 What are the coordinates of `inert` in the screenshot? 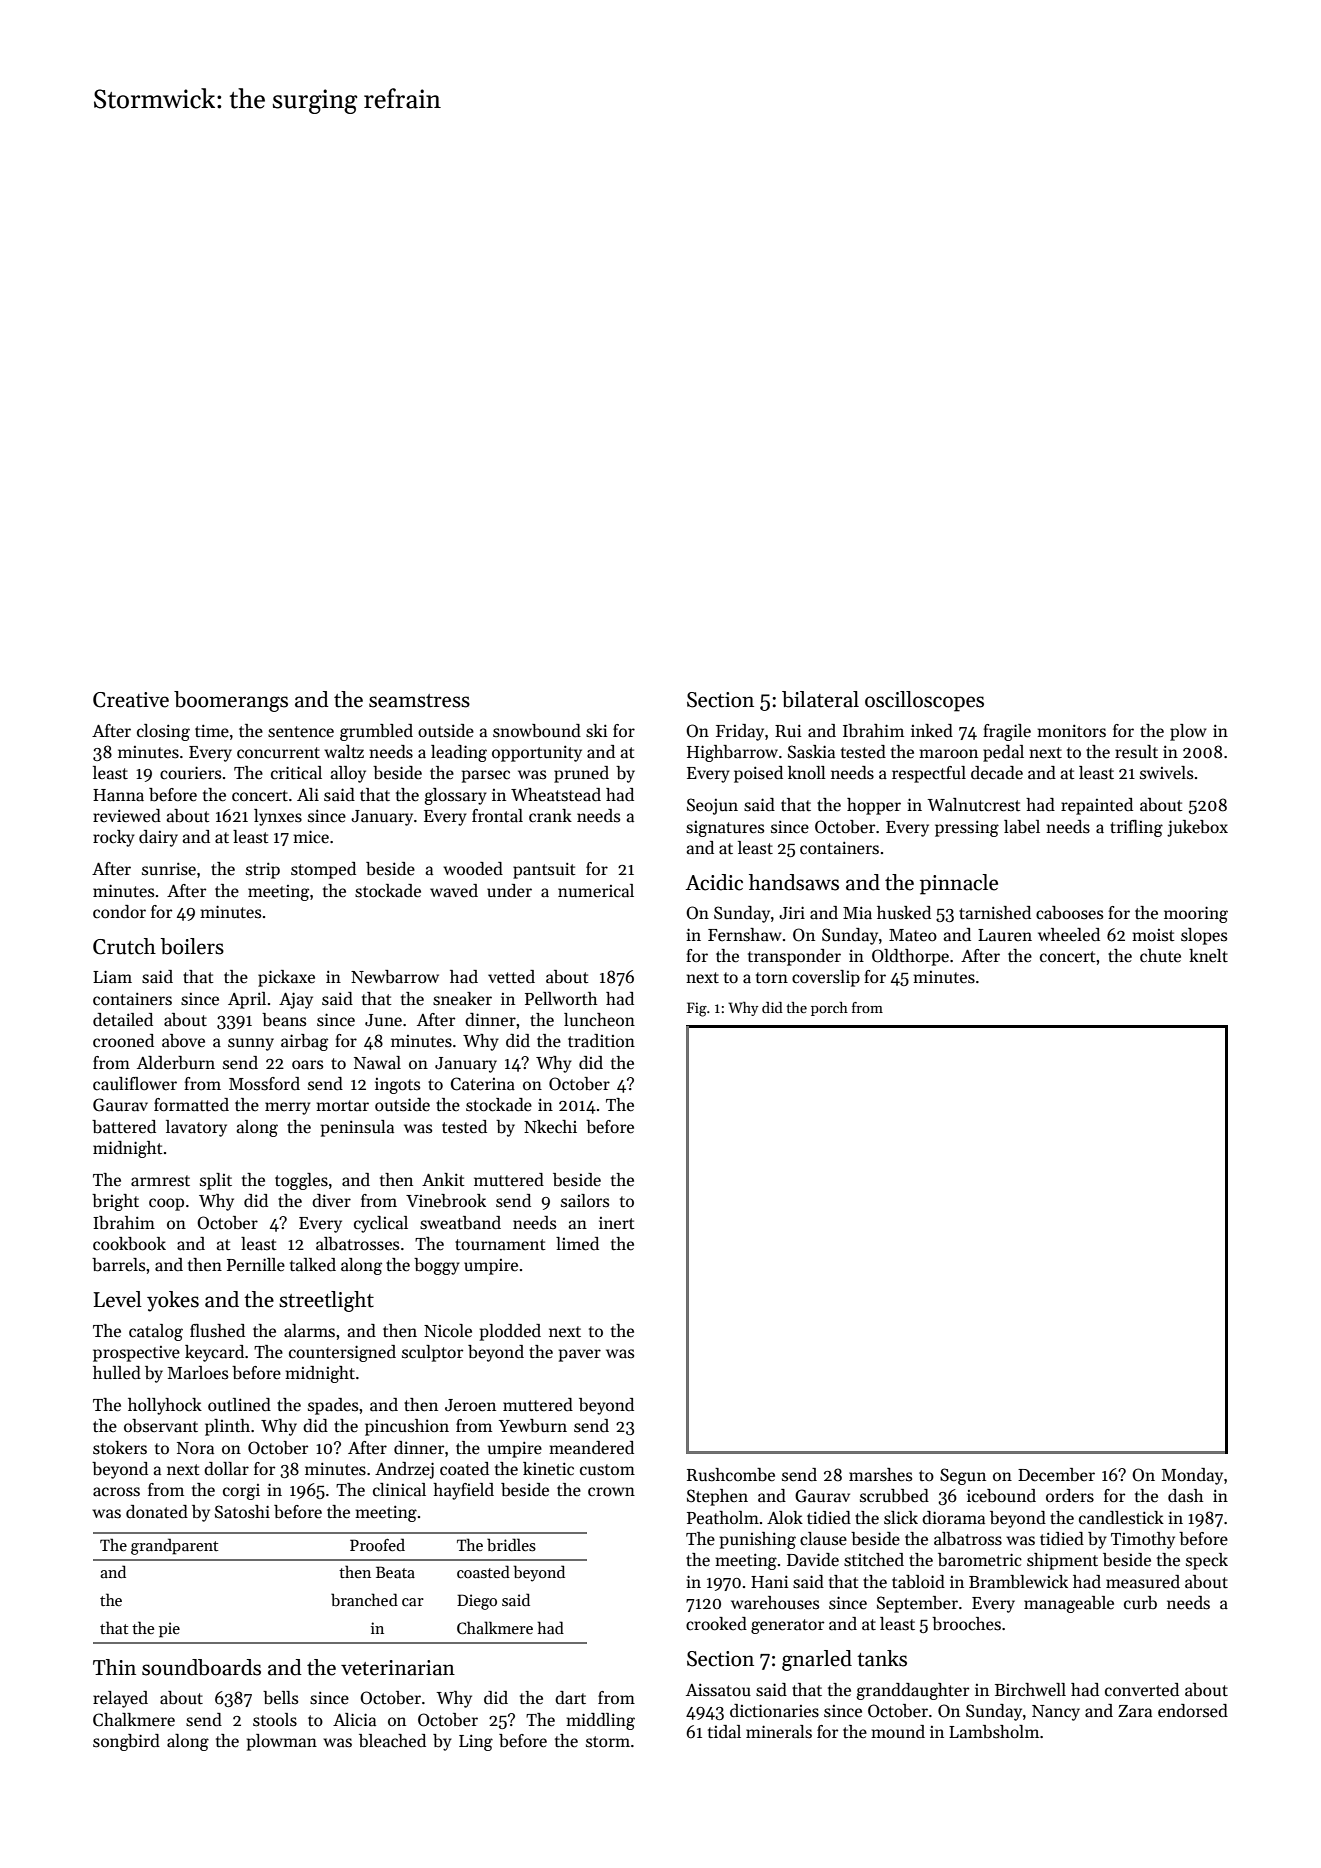 It's located at (617, 1223).
